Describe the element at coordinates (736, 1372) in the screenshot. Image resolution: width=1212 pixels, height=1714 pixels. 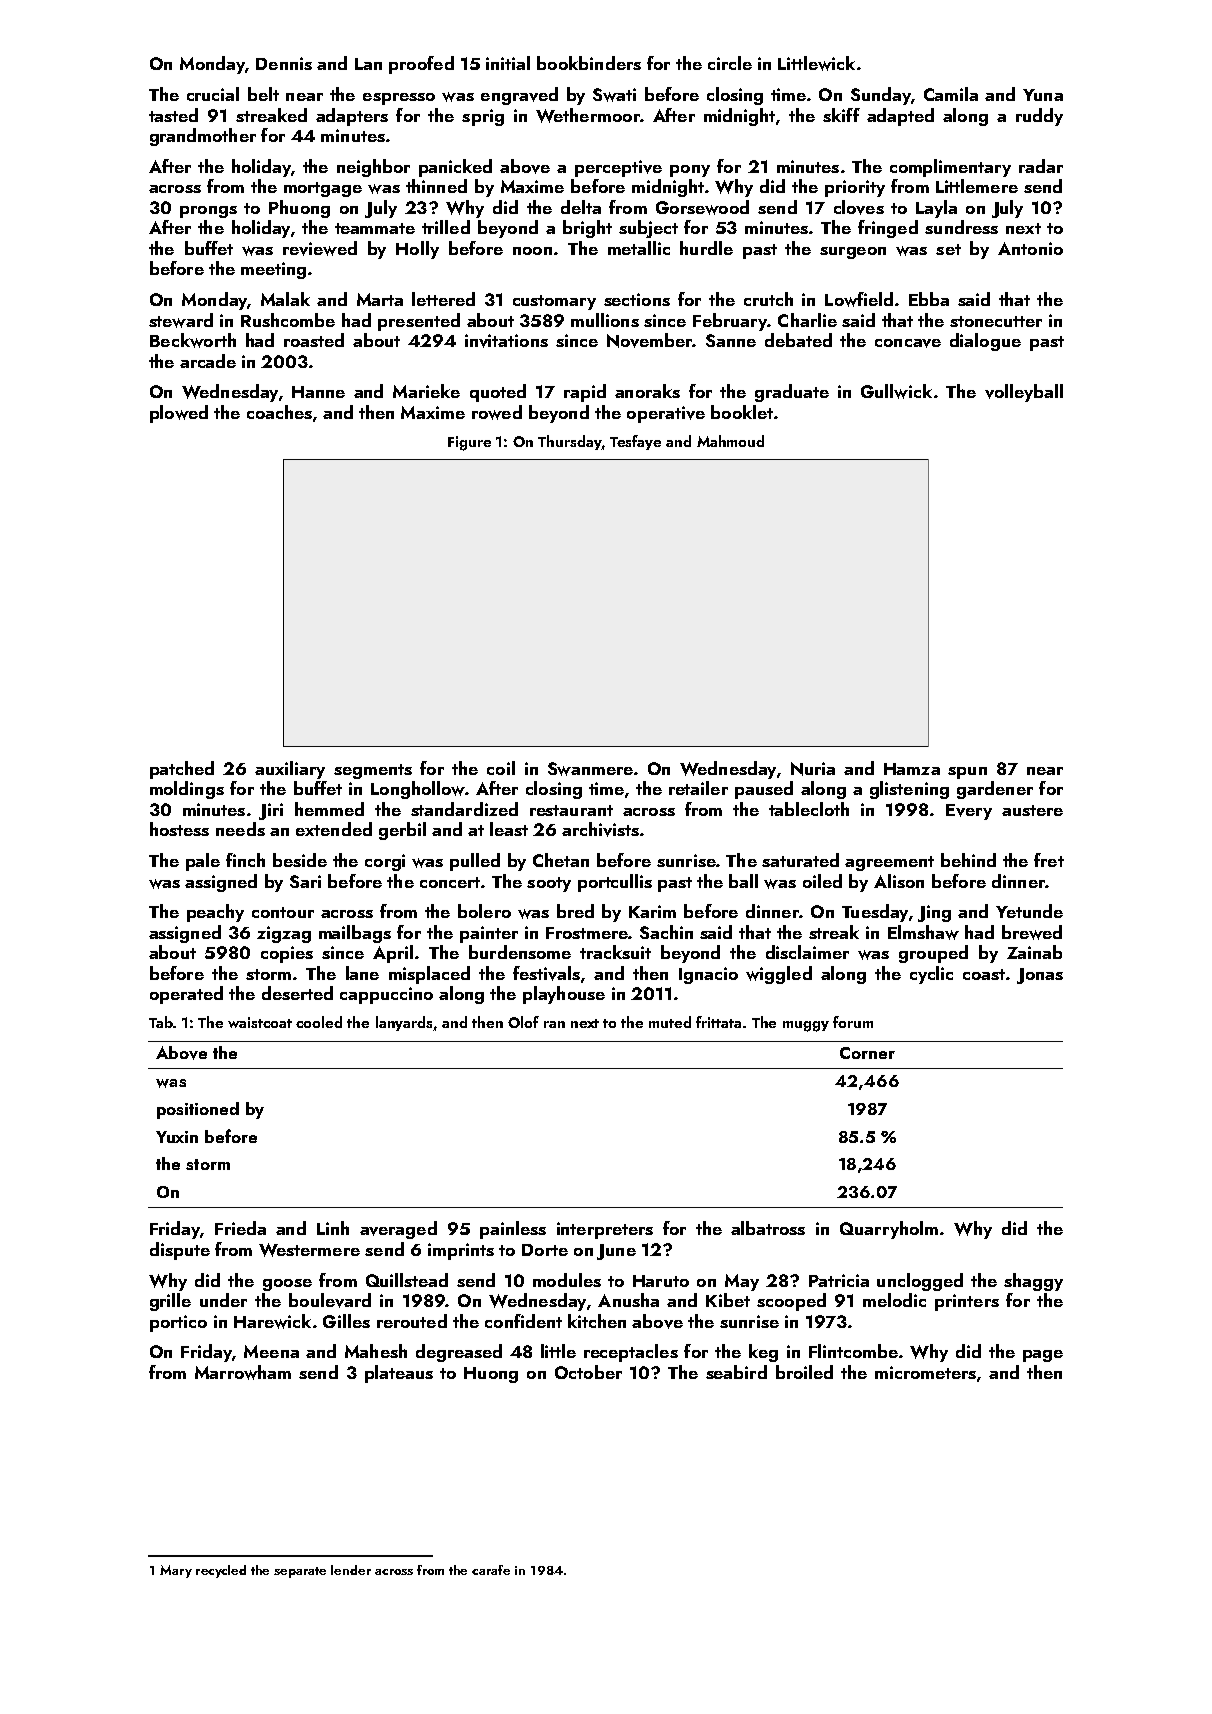
I see `seabird` at that location.
